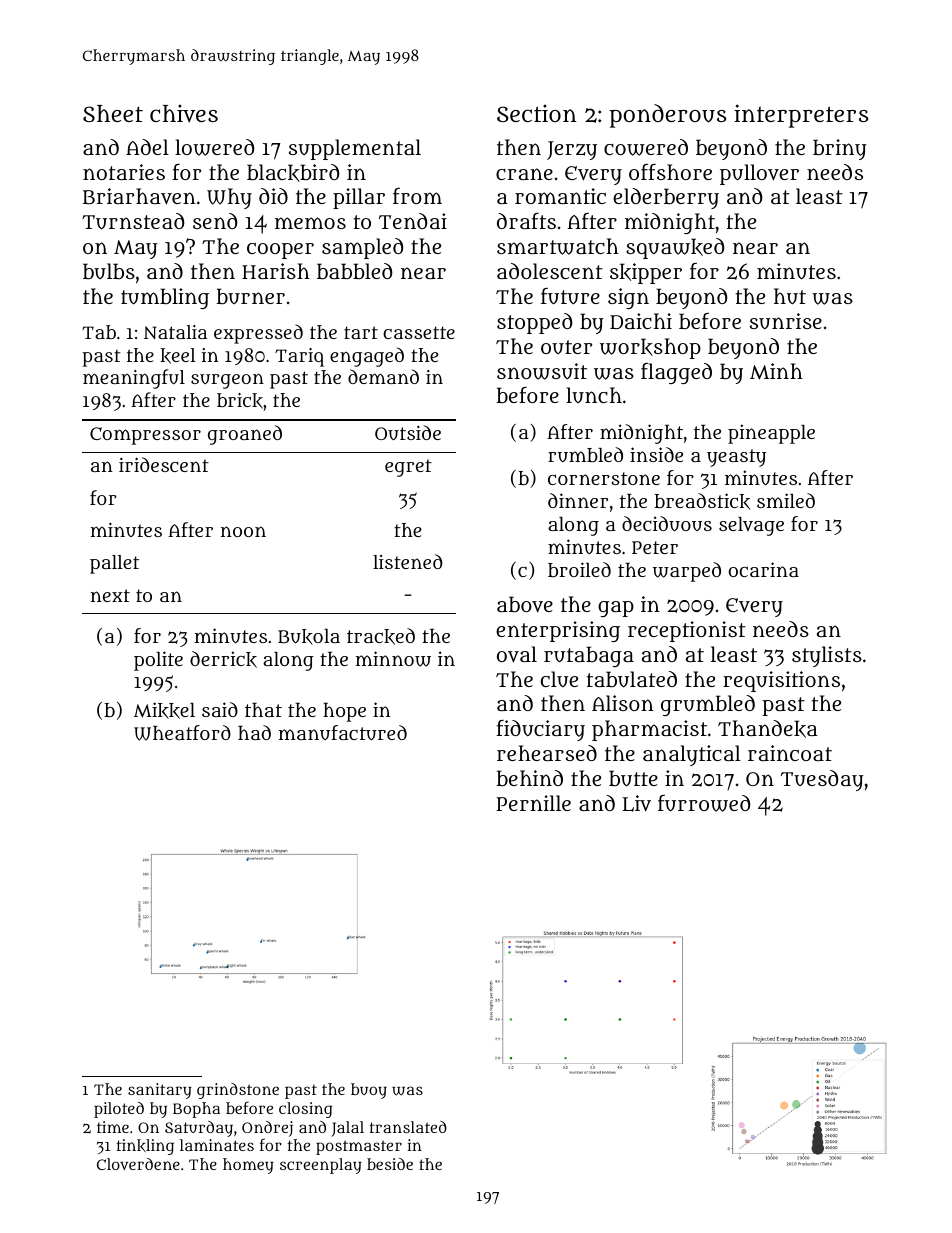 Image resolution: width=952 pixels, height=1233 pixels. I want to click on time, so click(113, 1127).
